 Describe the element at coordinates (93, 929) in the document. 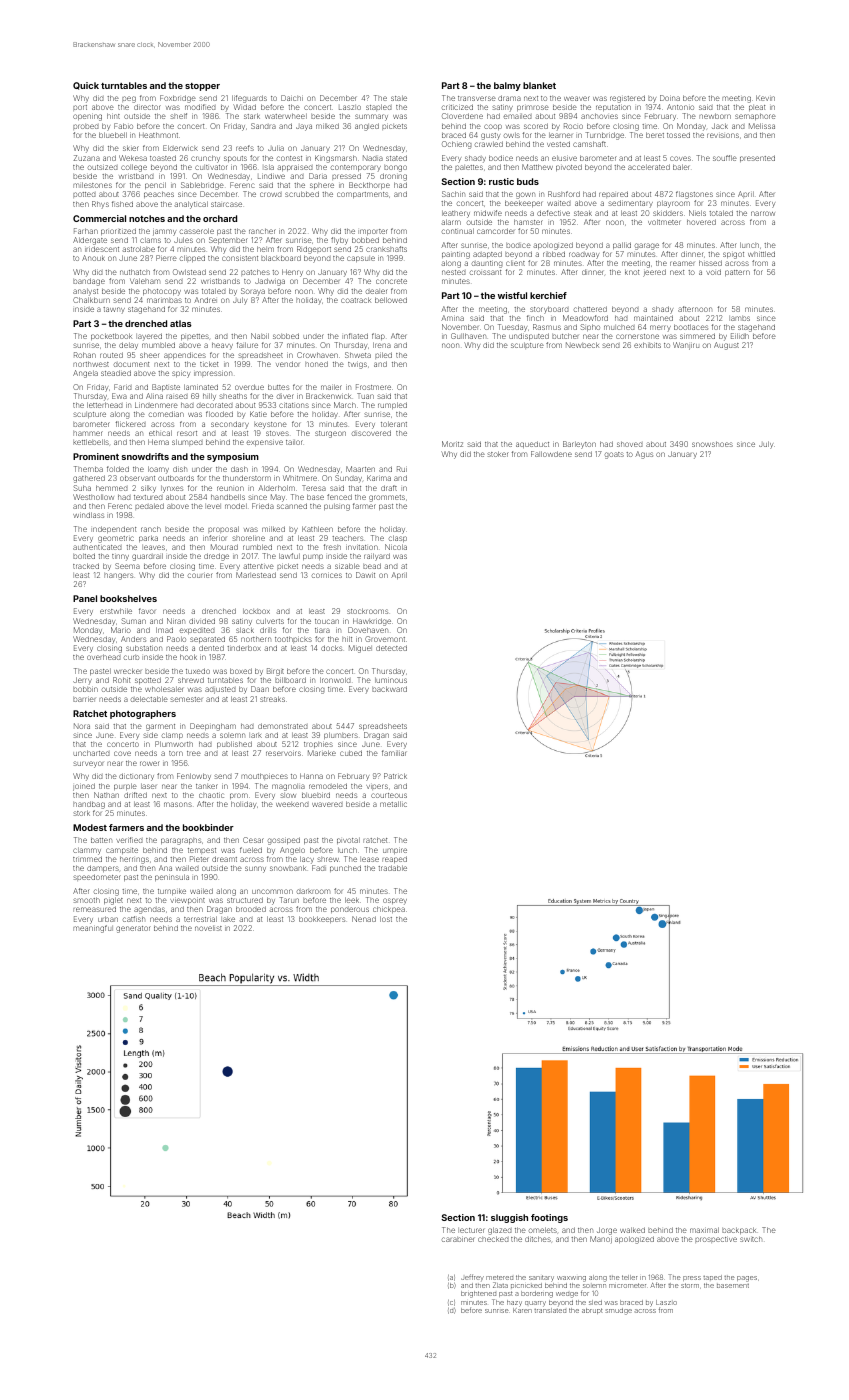

I see `meaningful` at that location.
